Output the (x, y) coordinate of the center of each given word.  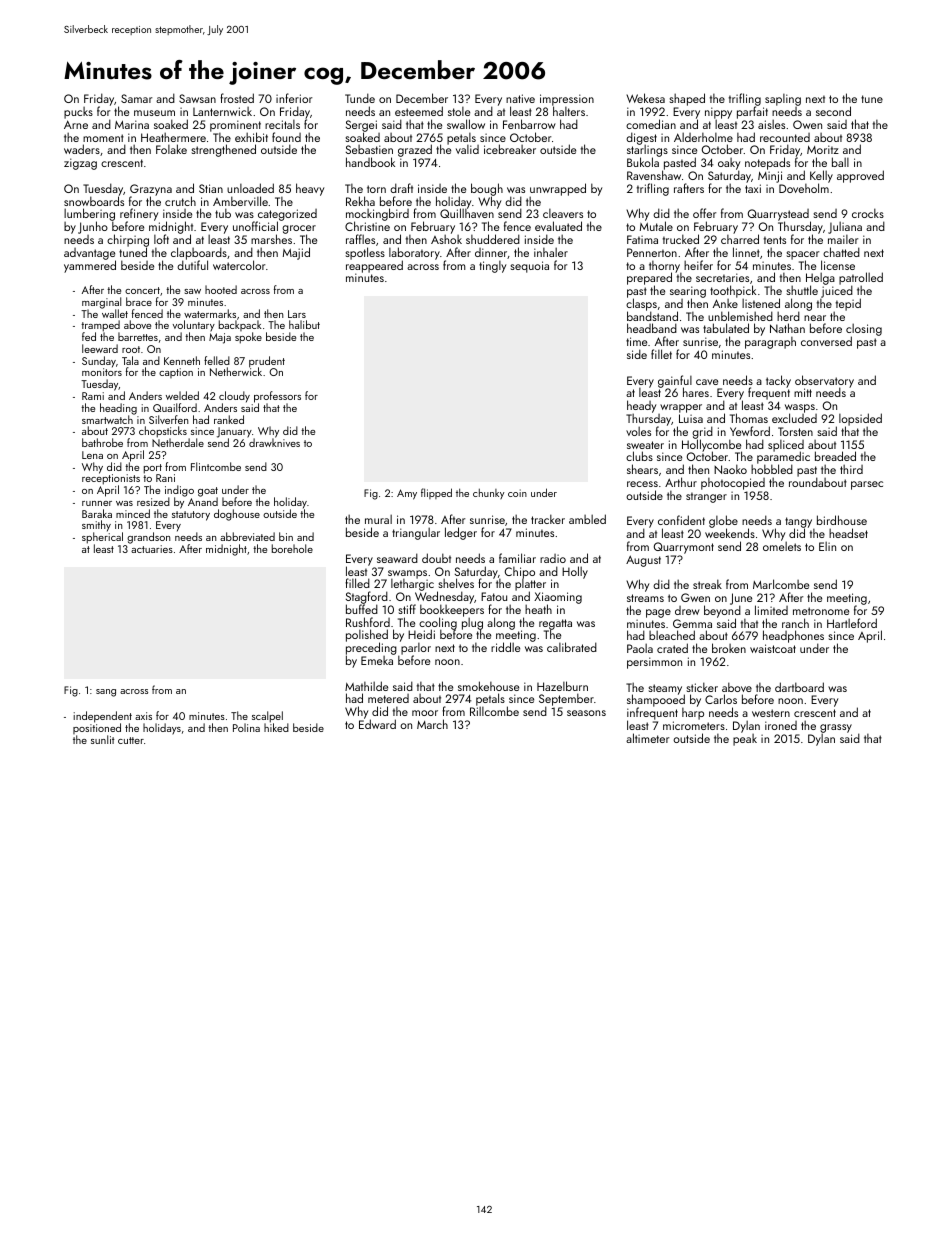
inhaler (551, 252)
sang (106, 693)
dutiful (192, 265)
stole (459, 111)
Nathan (787, 328)
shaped (687, 99)
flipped (436, 493)
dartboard (799, 687)
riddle (505, 647)
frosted (237, 98)
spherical (102, 538)
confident (681, 520)
